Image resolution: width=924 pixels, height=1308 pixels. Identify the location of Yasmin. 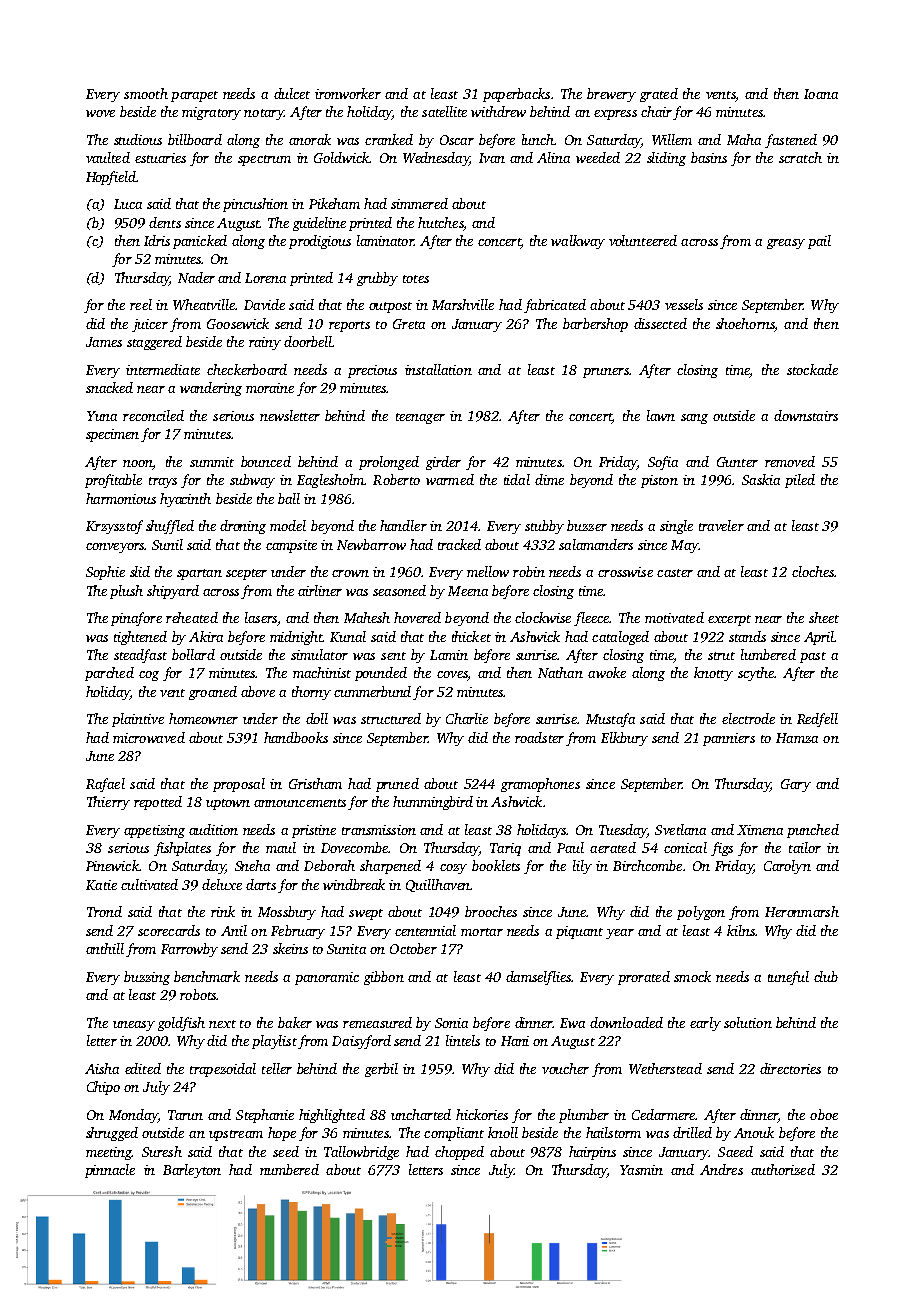
(641, 1170).
